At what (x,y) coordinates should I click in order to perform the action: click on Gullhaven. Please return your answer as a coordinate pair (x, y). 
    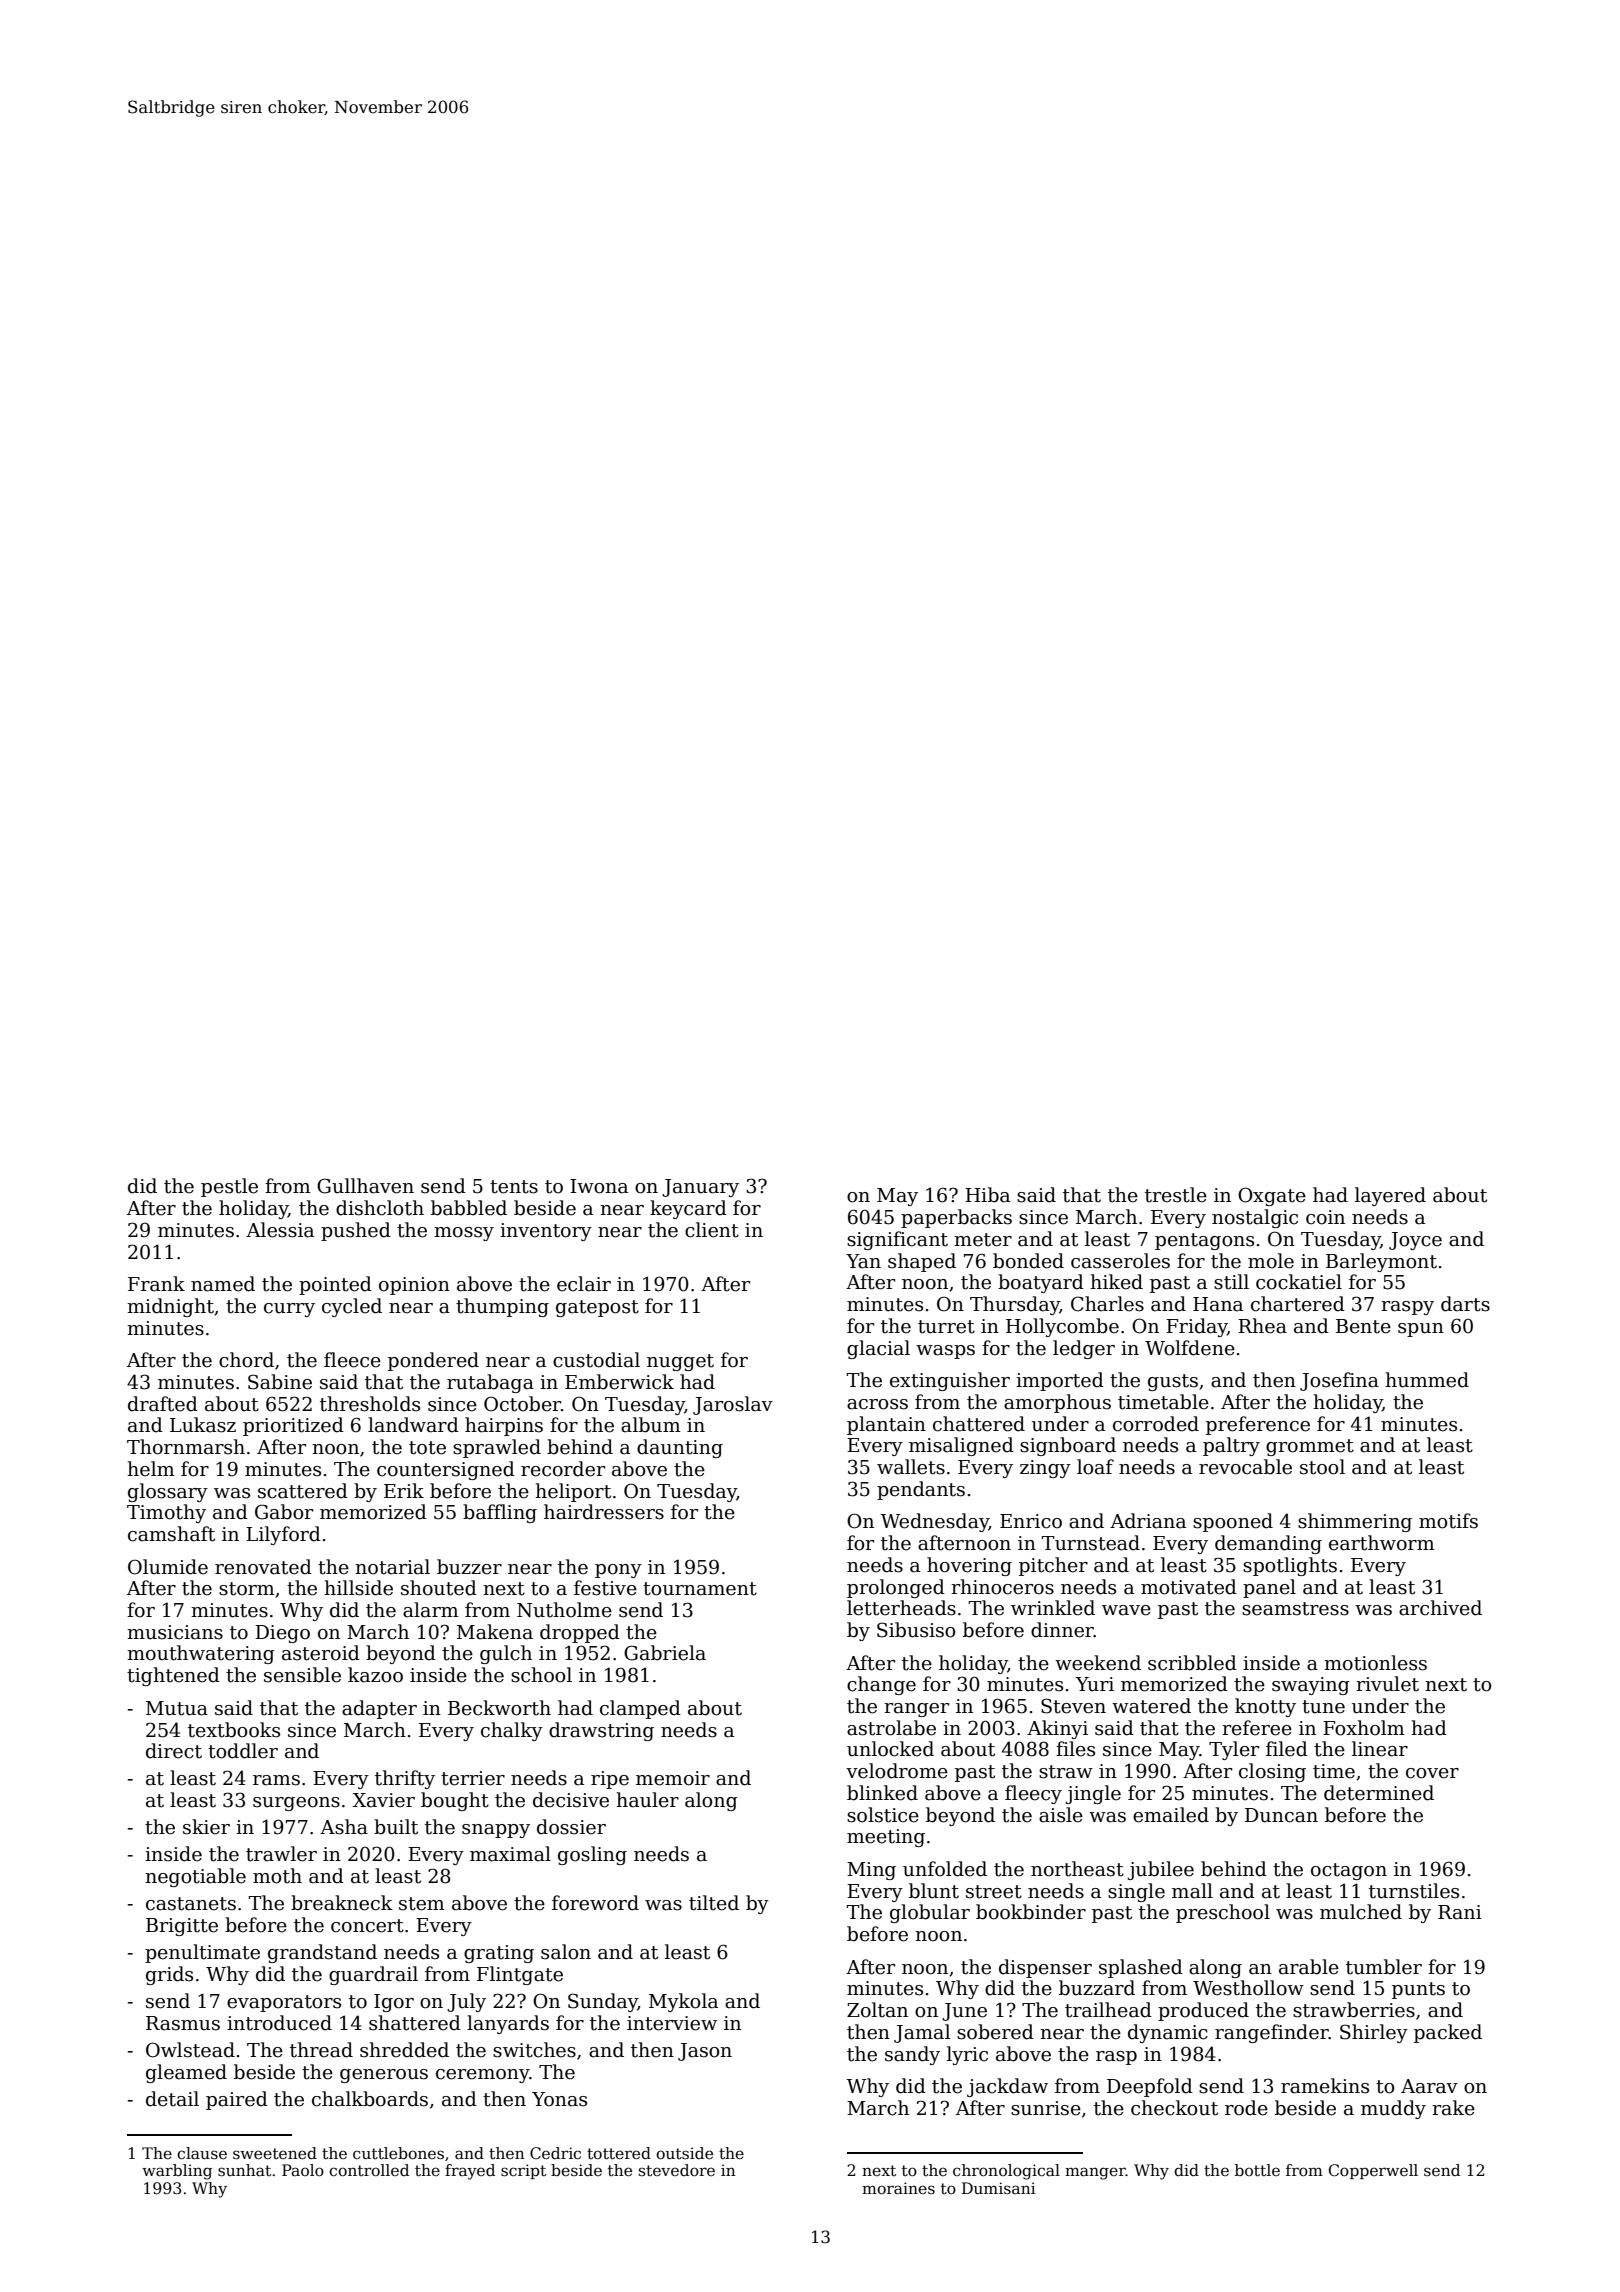
    Looking at the image, I should click on (365, 1186).
